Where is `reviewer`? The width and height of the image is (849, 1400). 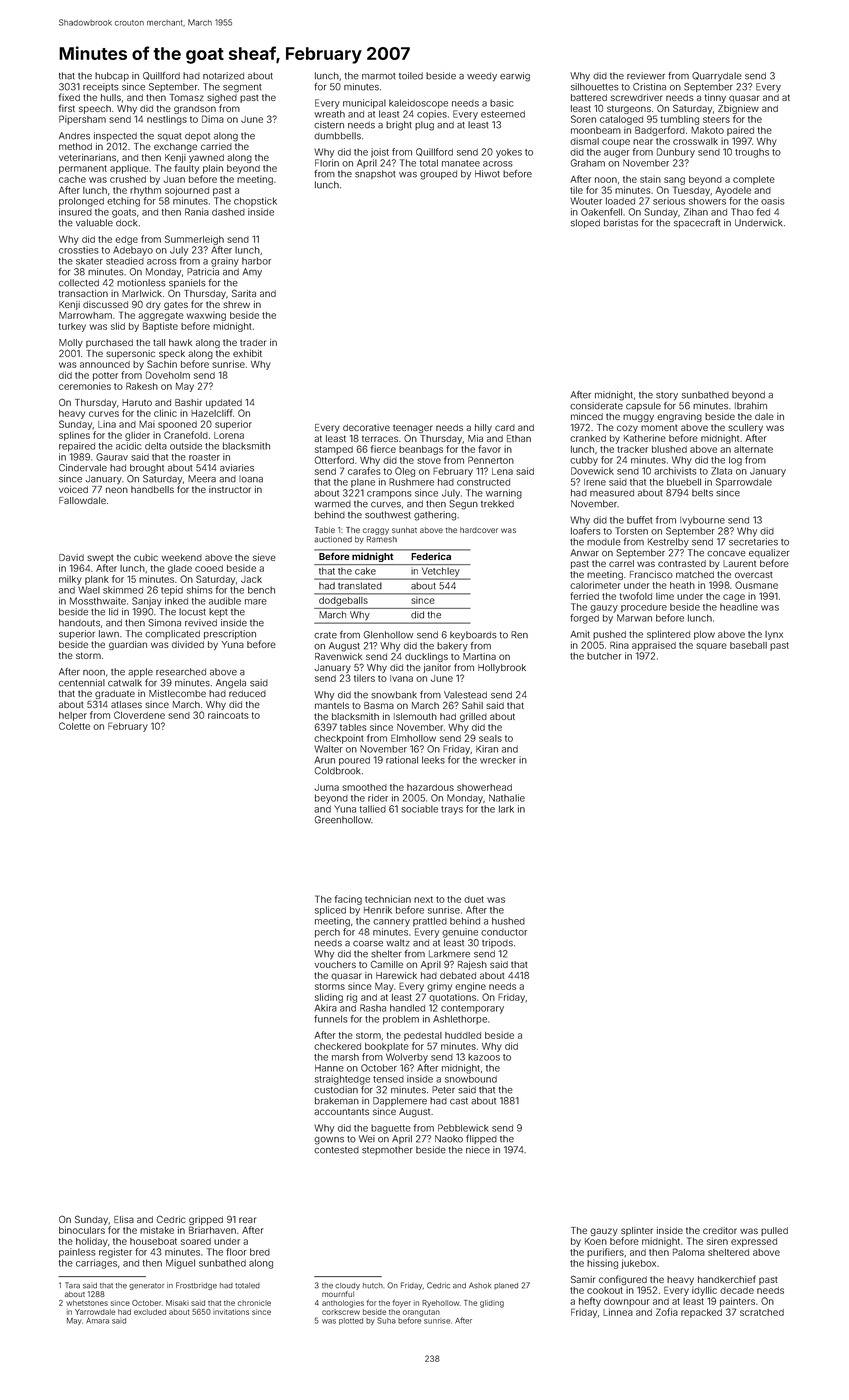
reviewer is located at coordinates (646, 76).
